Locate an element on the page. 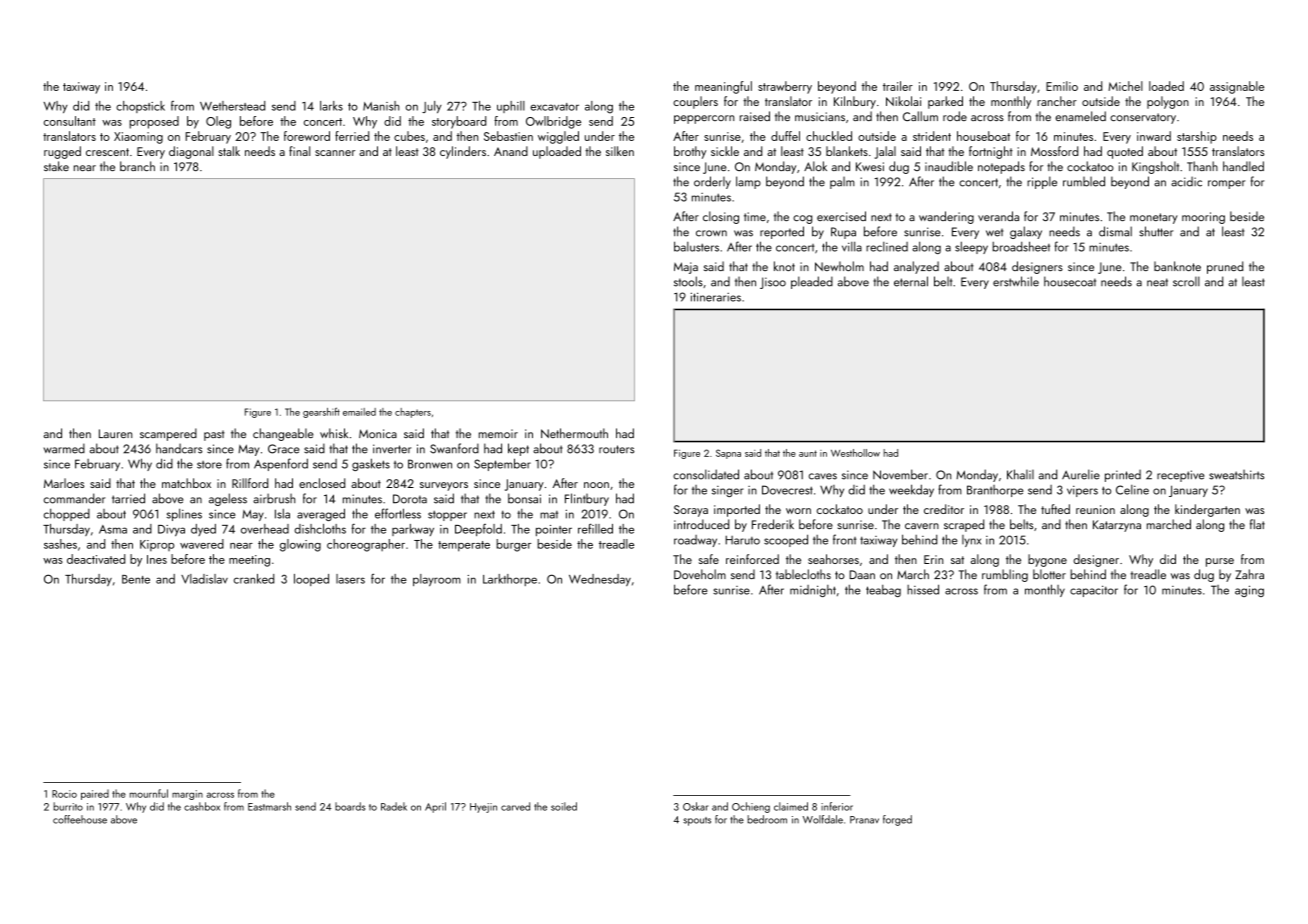 The height and width of the image is (924, 1308). gearshift is located at coordinates (321, 412).
